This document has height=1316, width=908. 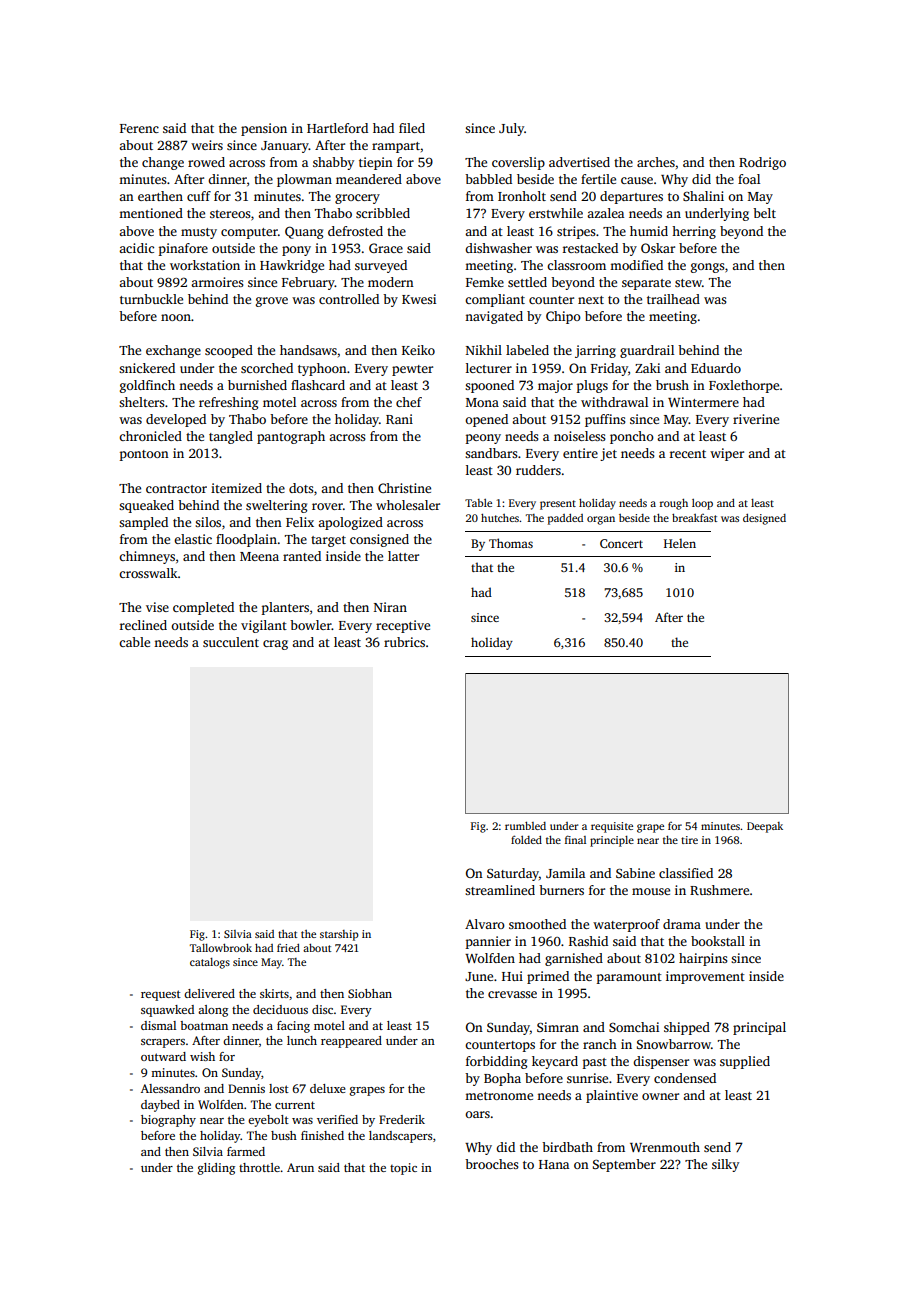 I want to click on wiper, so click(x=727, y=454).
